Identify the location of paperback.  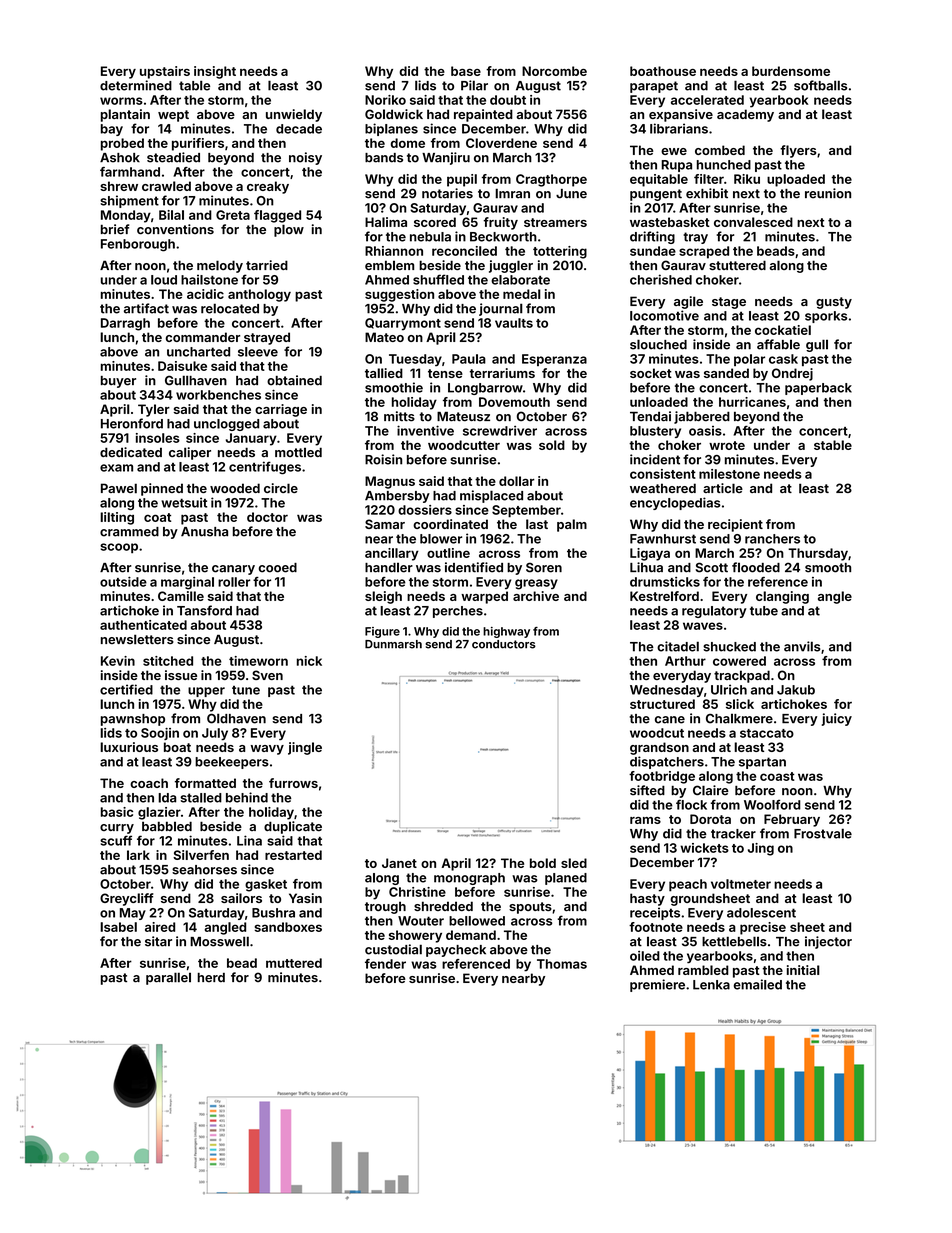
(818, 389).
